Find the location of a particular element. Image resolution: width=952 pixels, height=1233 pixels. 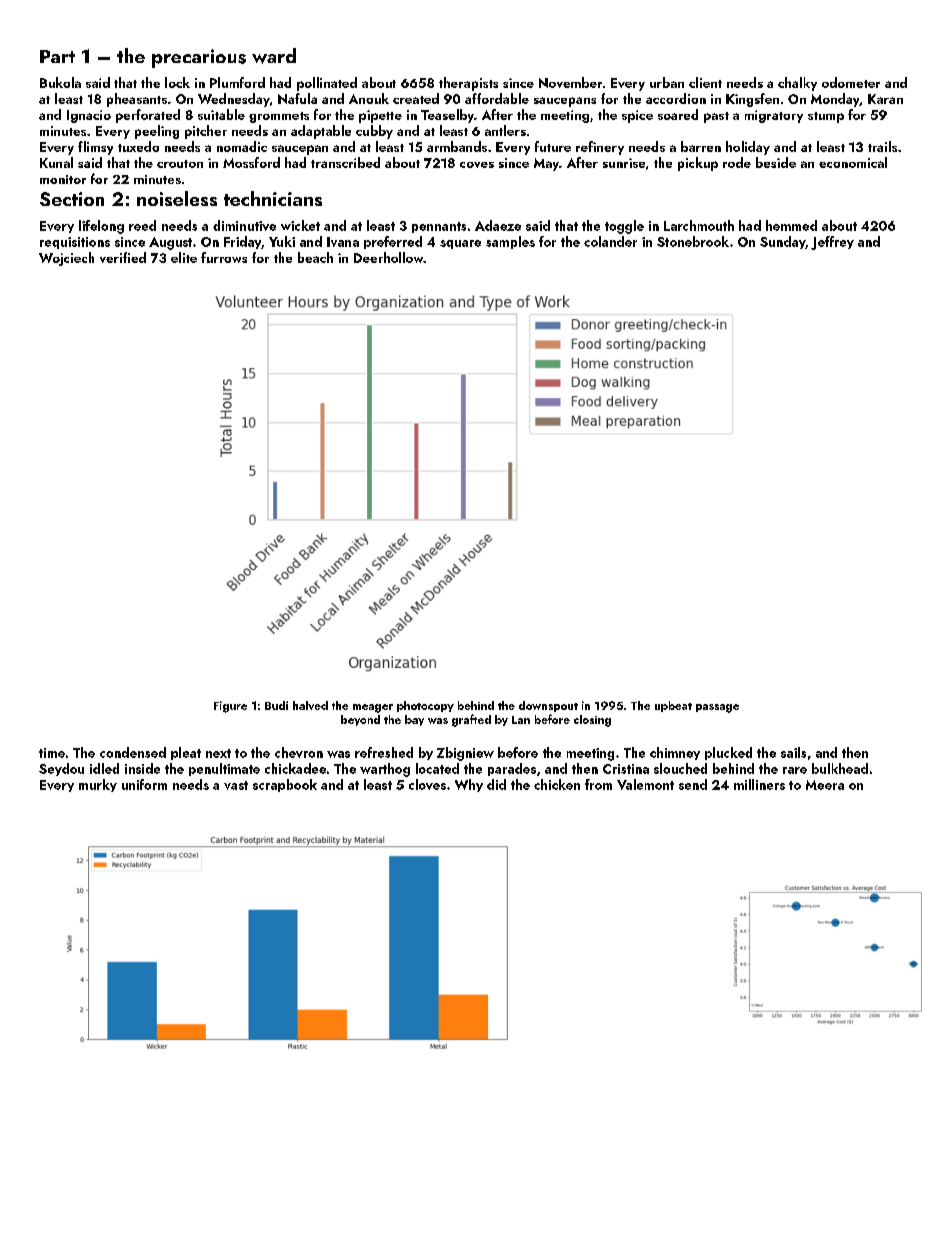

furrows is located at coordinates (224, 257).
